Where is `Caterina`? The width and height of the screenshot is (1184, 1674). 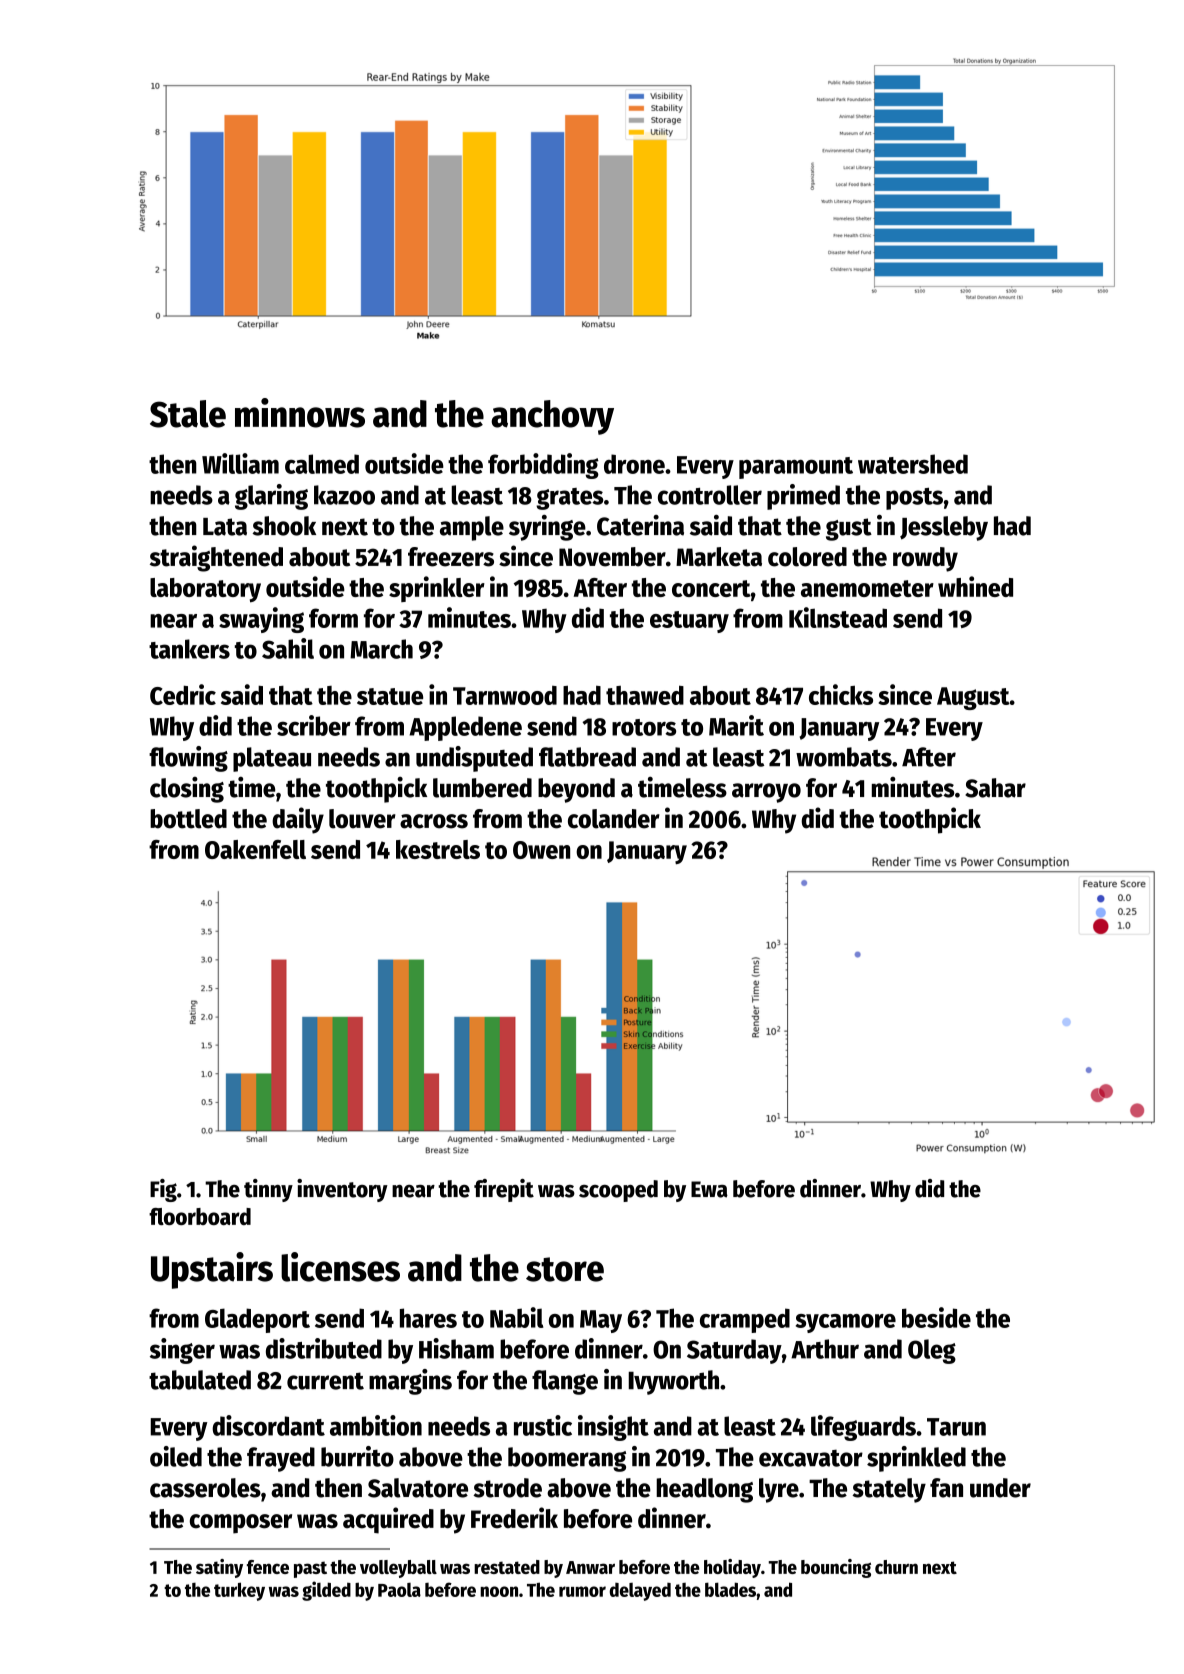
Caterina is located at coordinates (640, 525).
